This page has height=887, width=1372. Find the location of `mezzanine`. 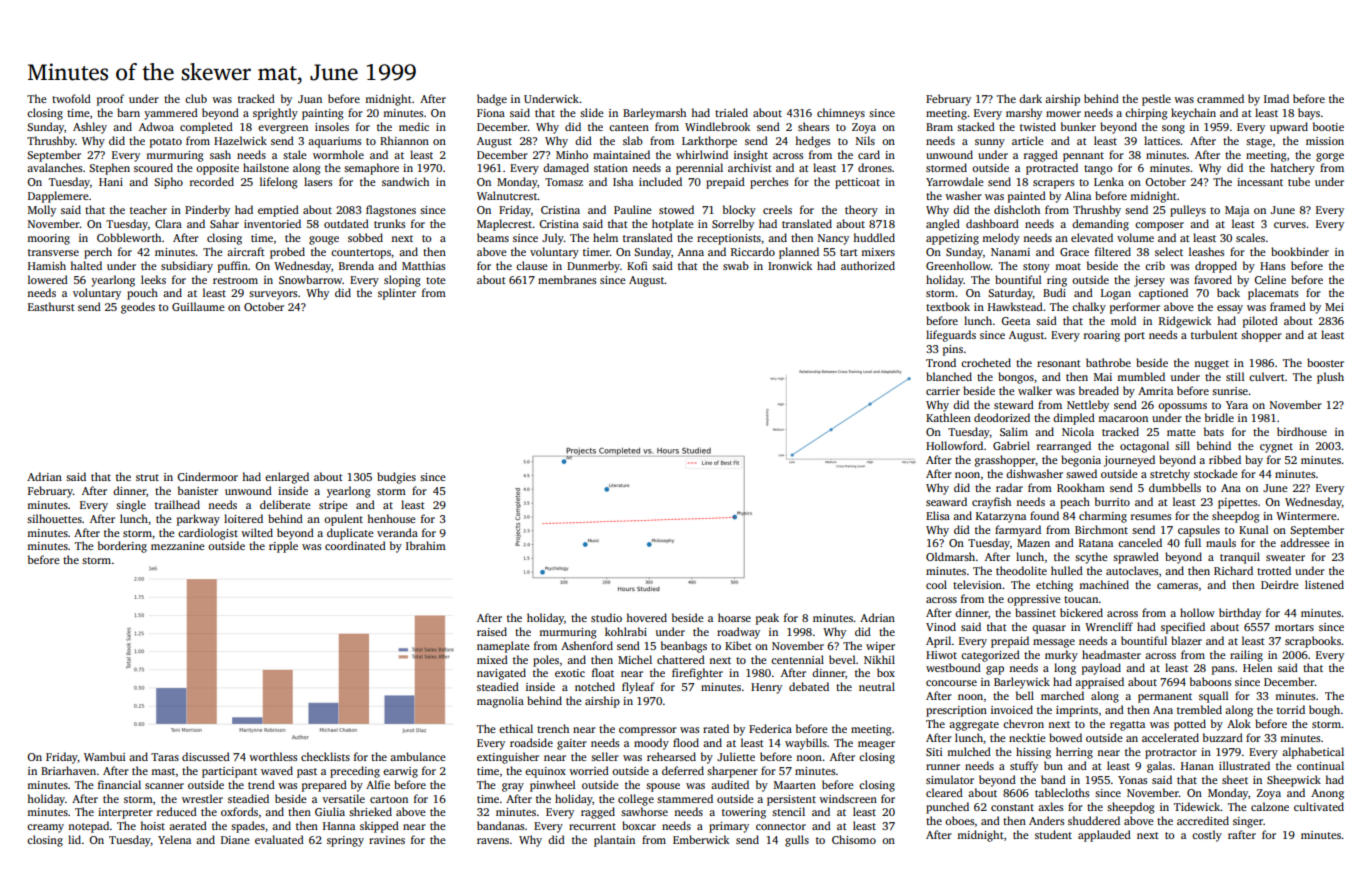

mezzanine is located at coordinates (178, 546).
